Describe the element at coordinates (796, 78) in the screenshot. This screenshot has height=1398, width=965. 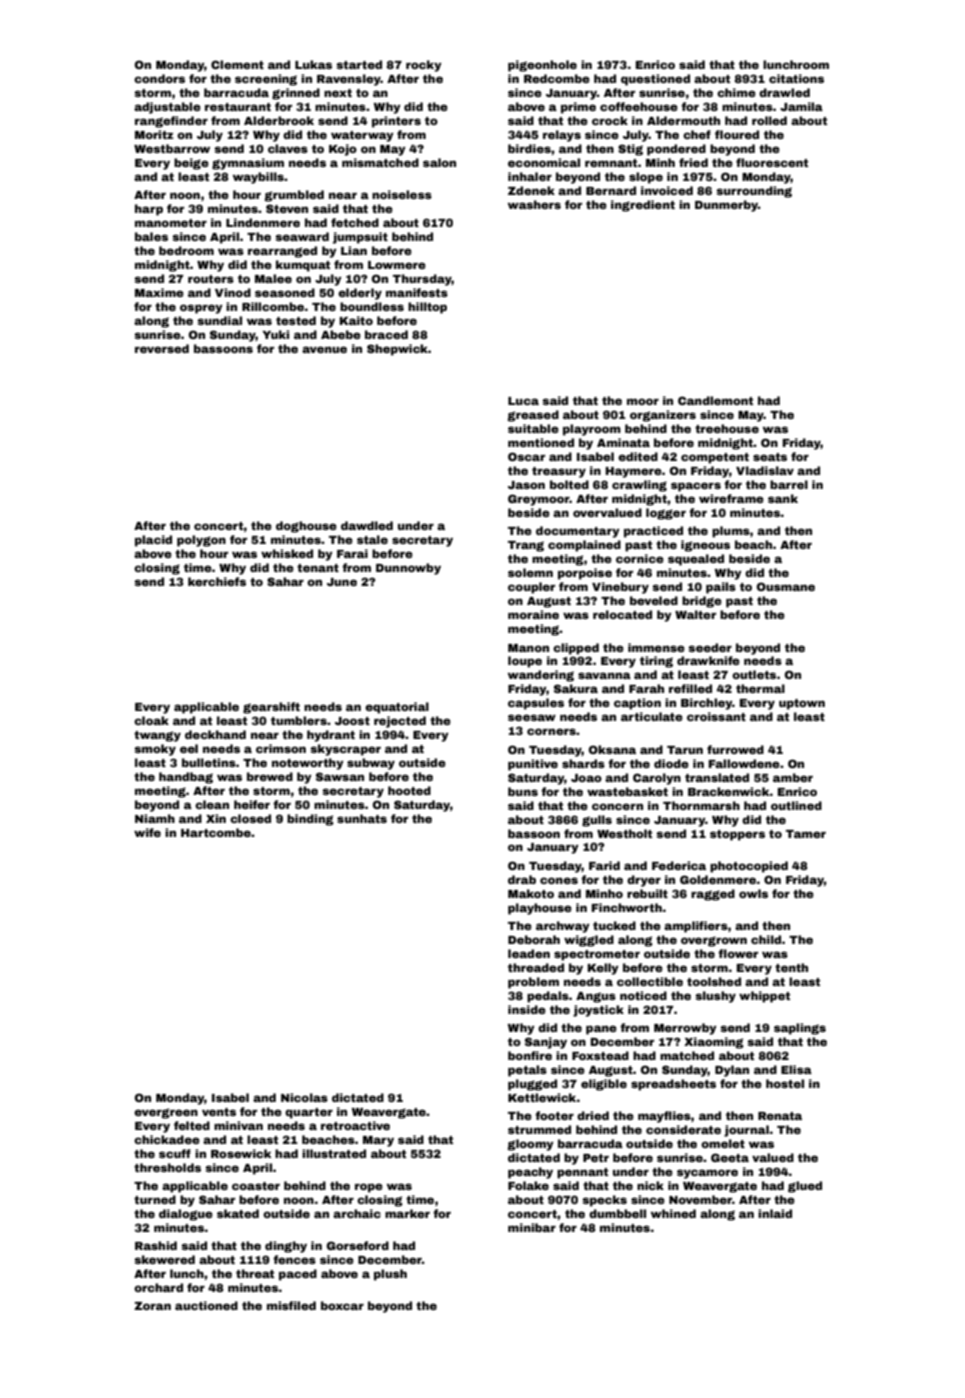
I see `citations` at that location.
